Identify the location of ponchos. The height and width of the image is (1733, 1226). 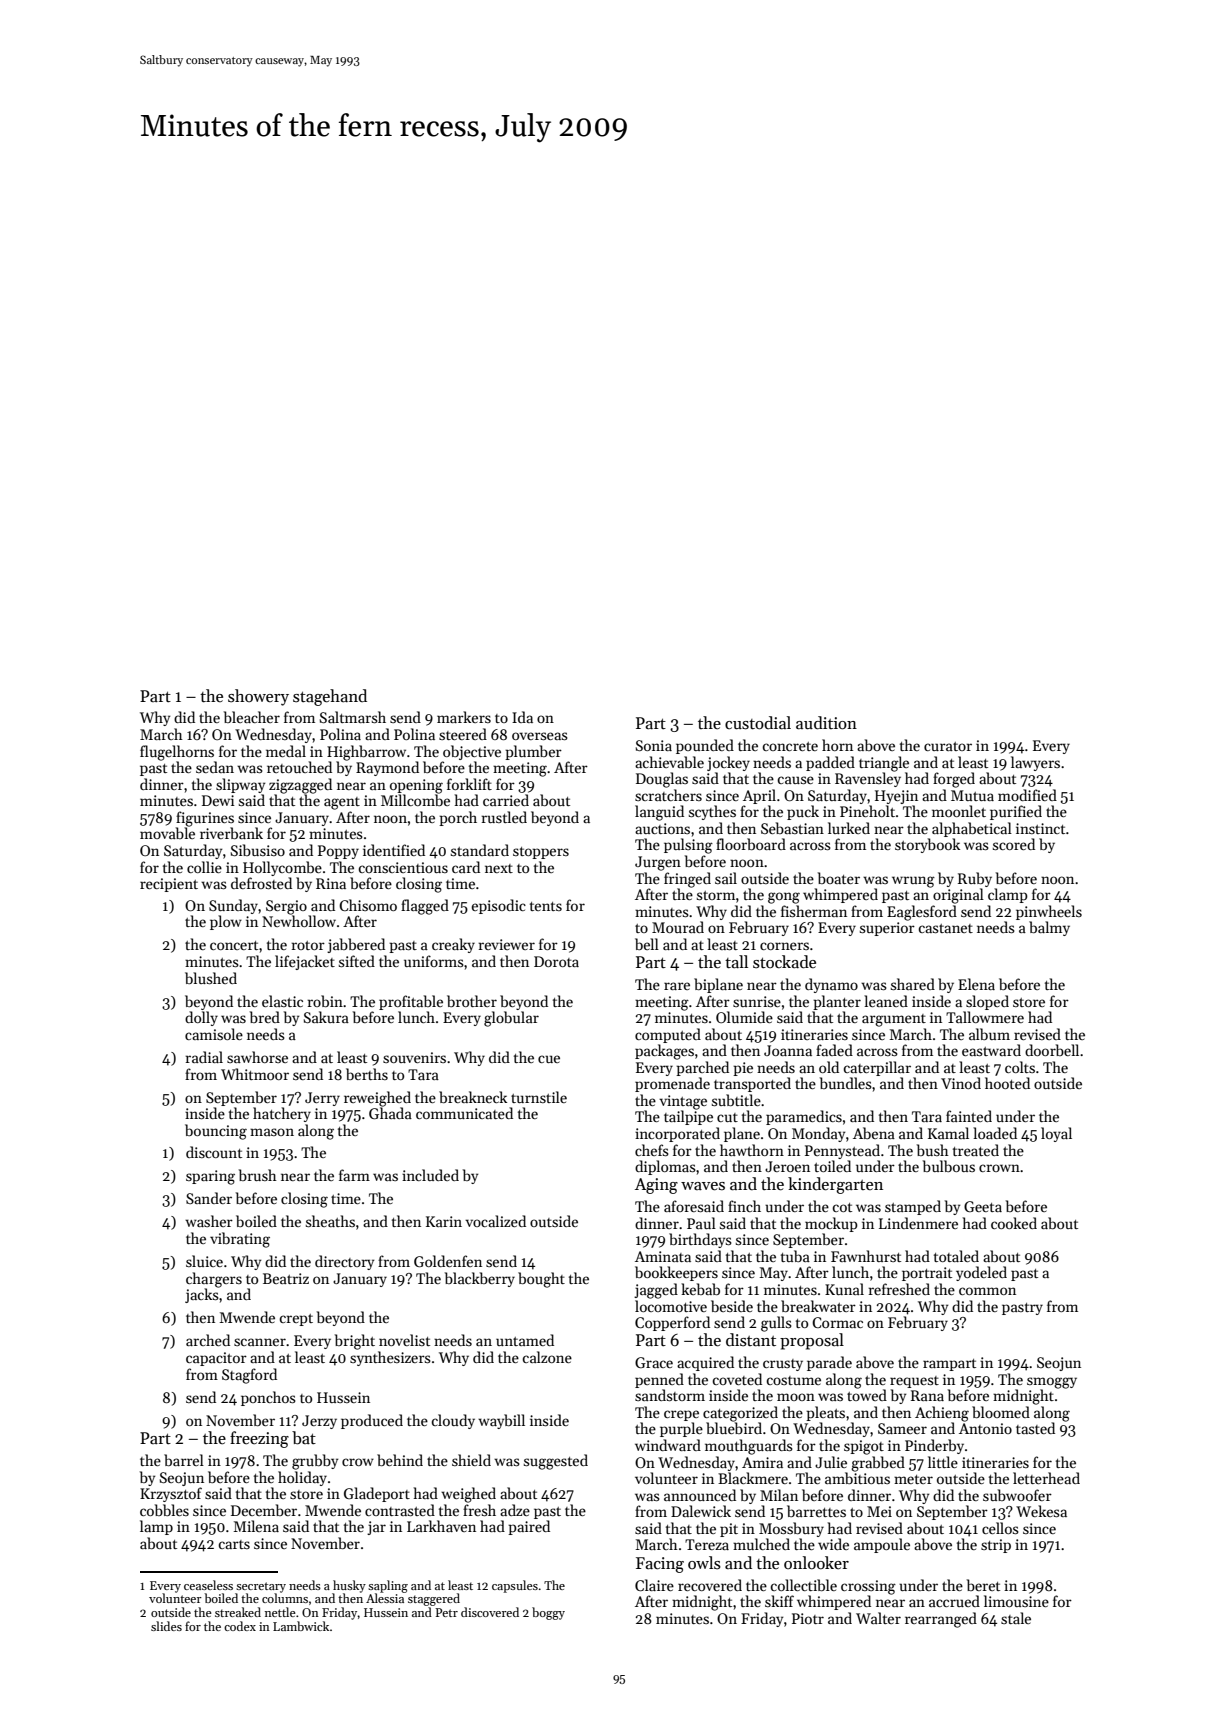
(268, 1398).
